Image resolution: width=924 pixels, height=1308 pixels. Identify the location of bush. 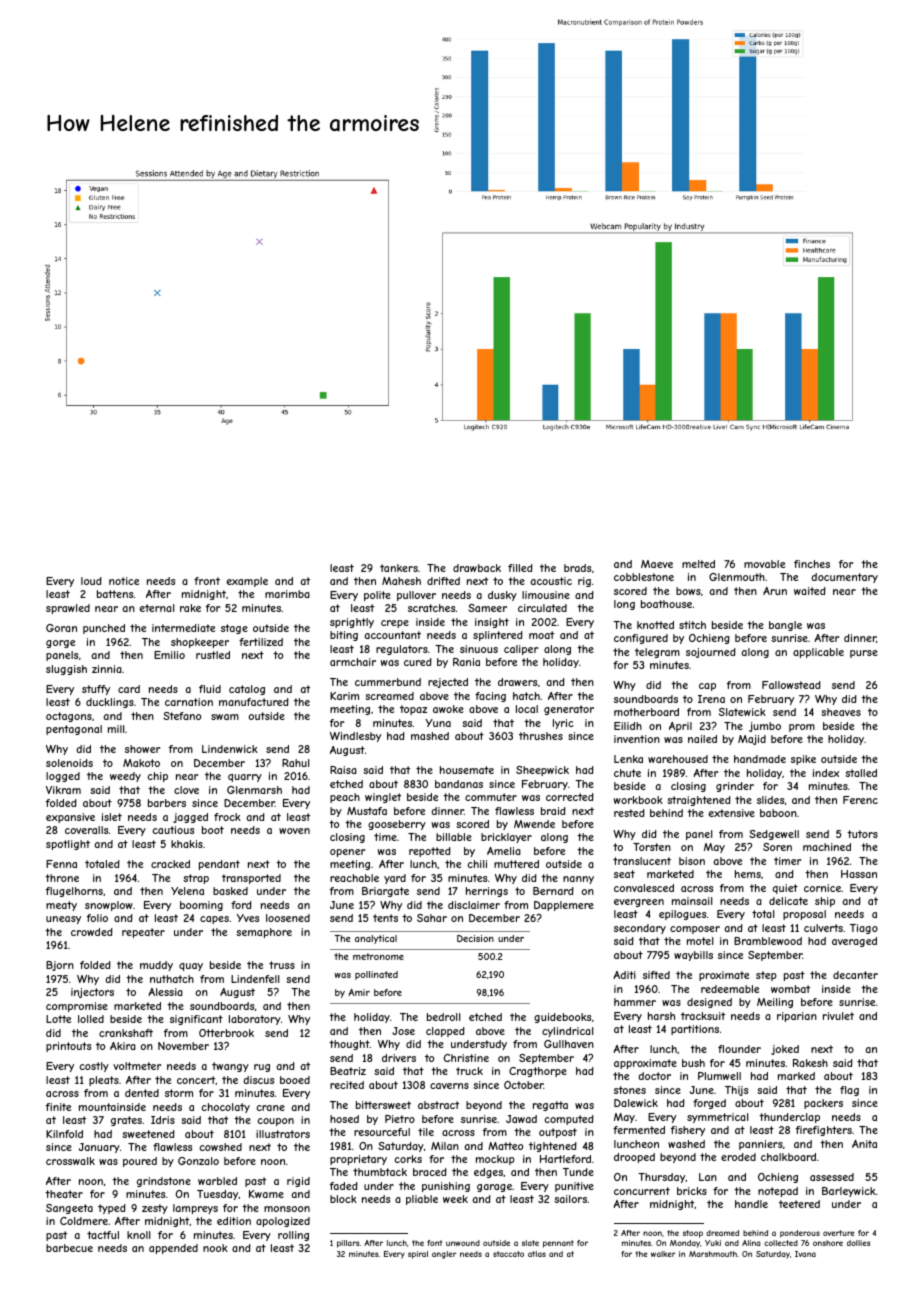
(693, 1063).
